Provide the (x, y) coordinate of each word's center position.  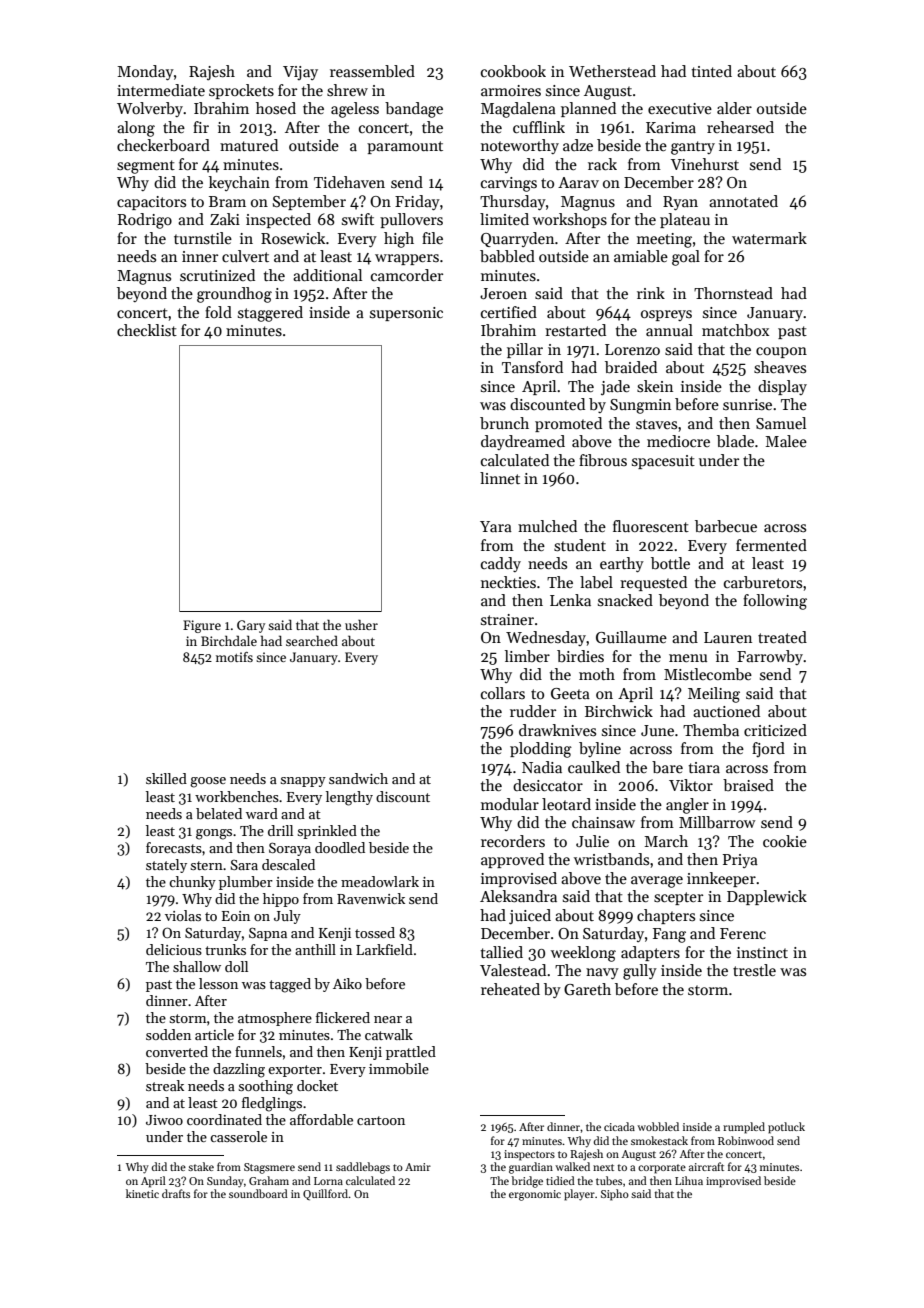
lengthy (349, 798)
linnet (500, 478)
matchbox (735, 330)
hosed (276, 108)
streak (165, 1085)
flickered (343, 1017)
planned (588, 109)
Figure (202, 626)
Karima (671, 127)
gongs (214, 834)
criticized (775, 730)
